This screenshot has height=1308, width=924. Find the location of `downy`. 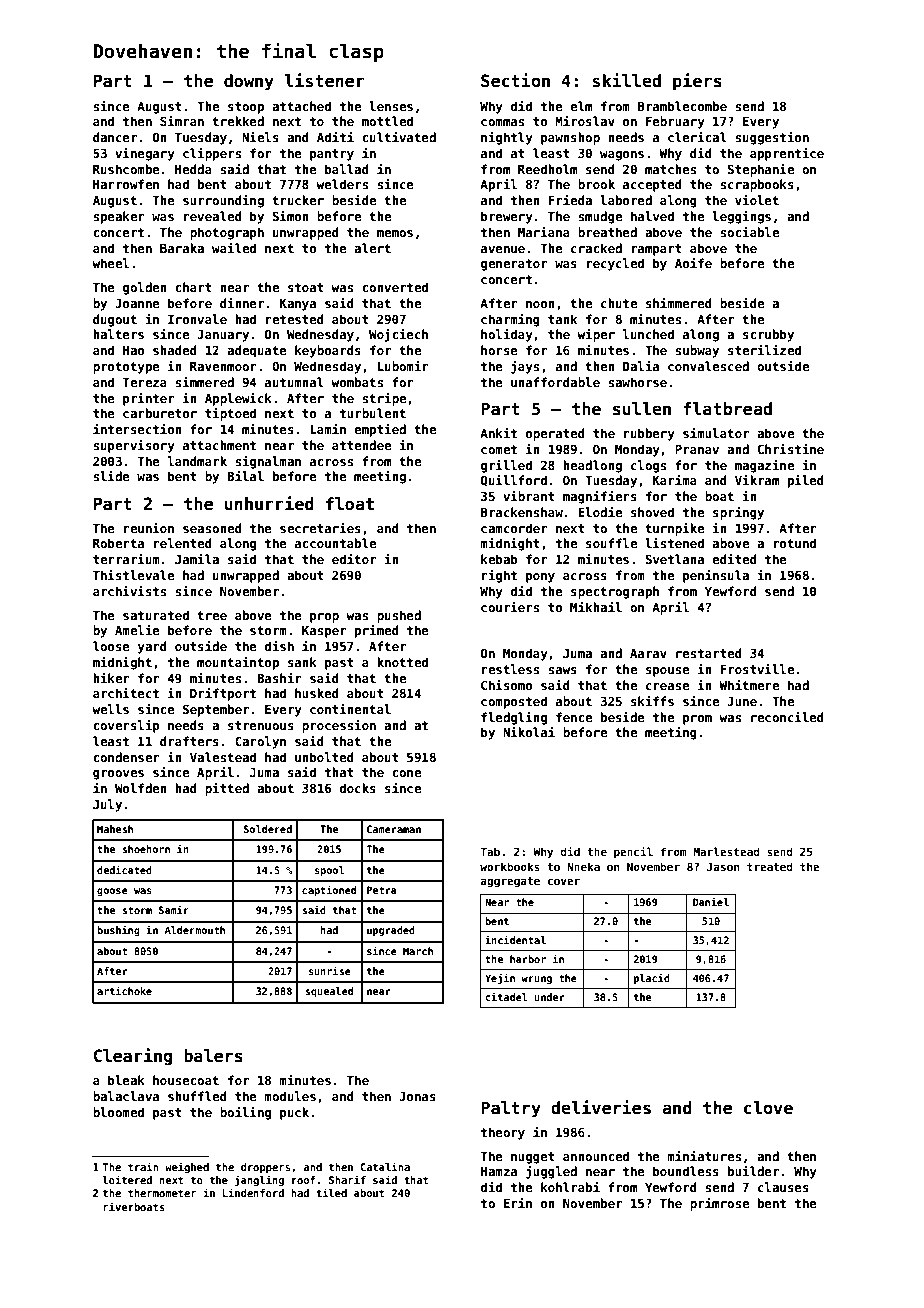

downy is located at coordinates (249, 82).
